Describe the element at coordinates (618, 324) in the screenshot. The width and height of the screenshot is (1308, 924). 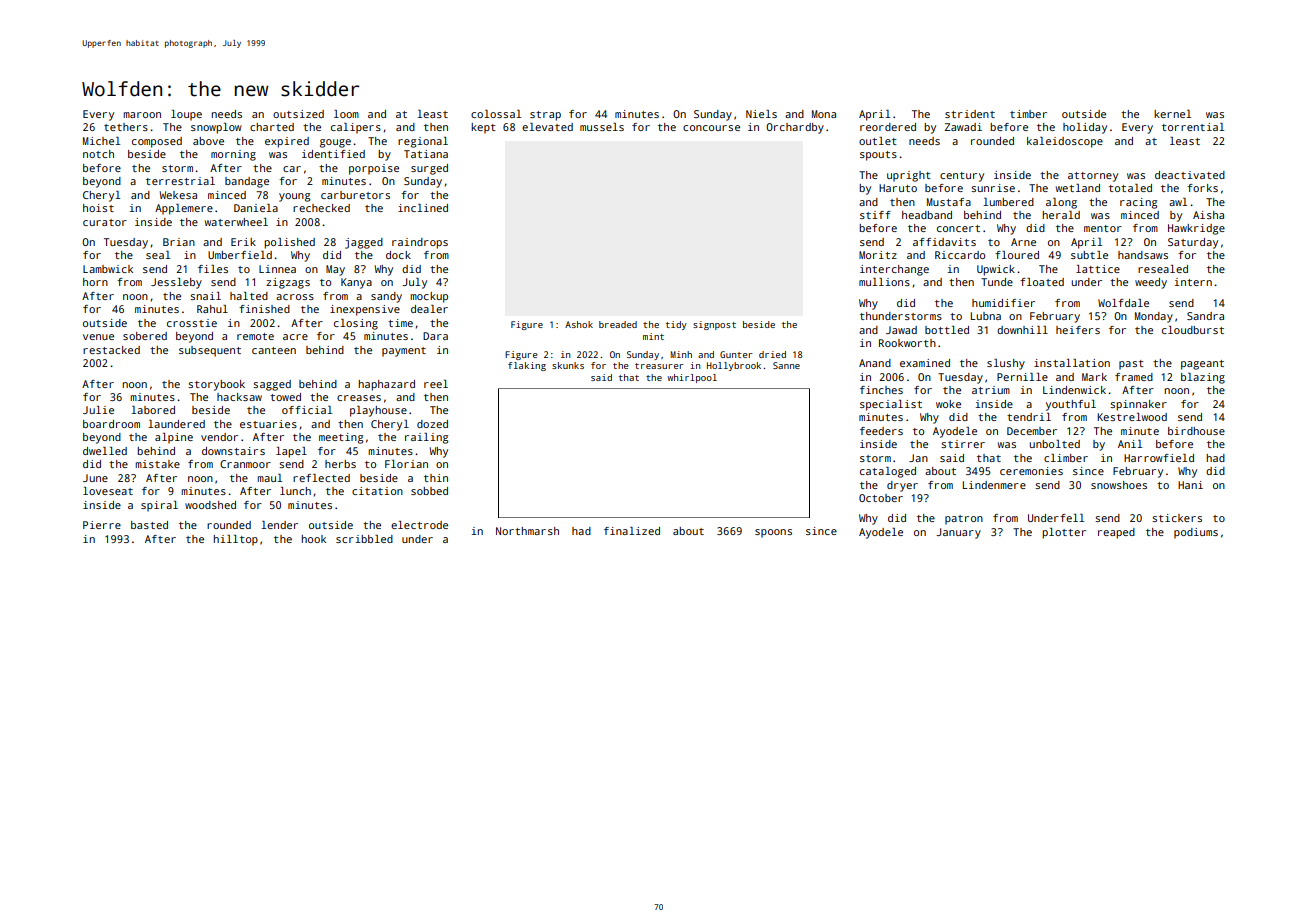
I see `breaded` at that location.
